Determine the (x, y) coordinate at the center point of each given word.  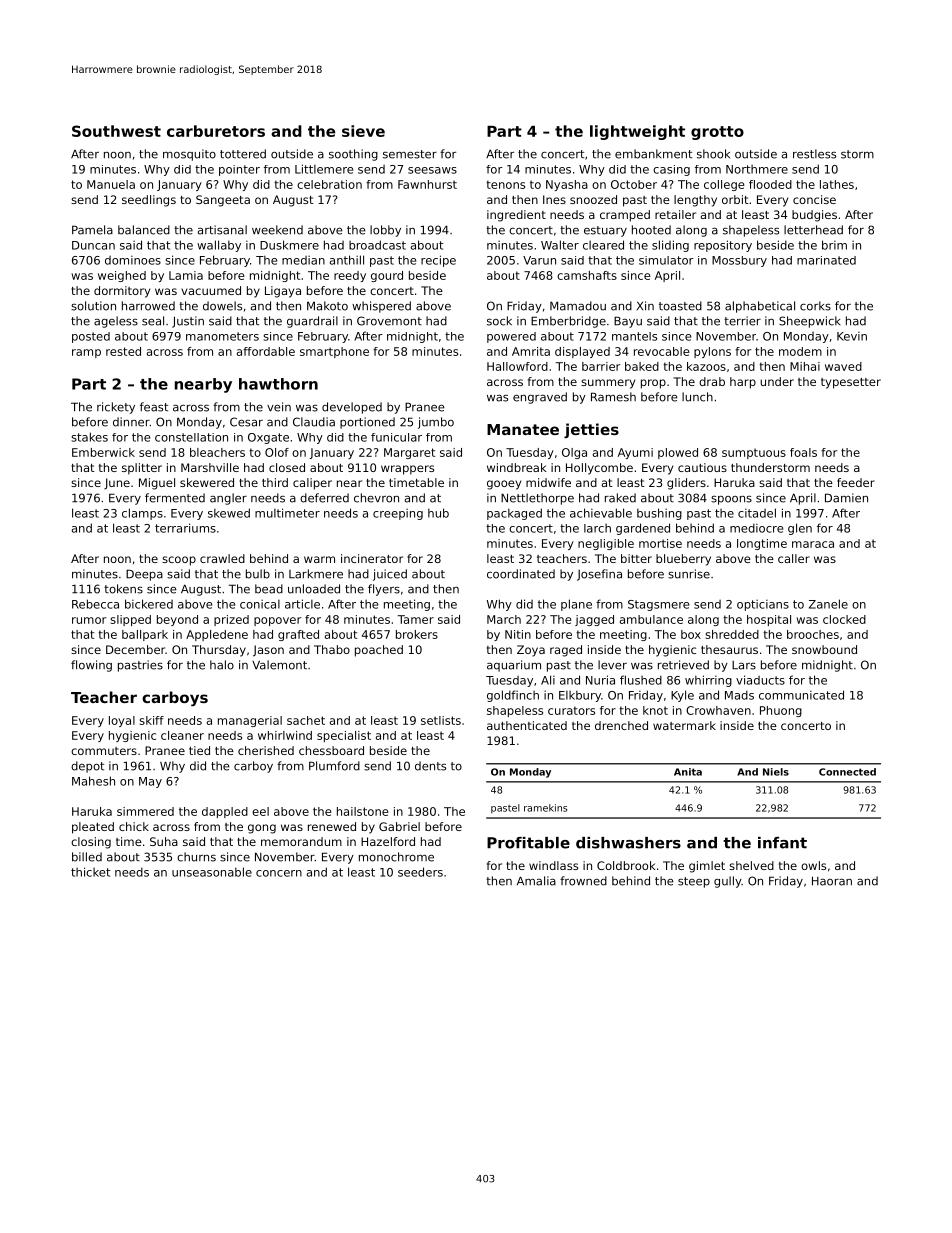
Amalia (536, 881)
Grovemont (389, 321)
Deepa (144, 575)
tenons (505, 184)
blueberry (683, 560)
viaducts (760, 680)
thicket (90, 872)
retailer (675, 214)
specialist (344, 736)
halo (222, 665)
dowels (222, 306)
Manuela (111, 184)
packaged (514, 514)
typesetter (851, 383)
